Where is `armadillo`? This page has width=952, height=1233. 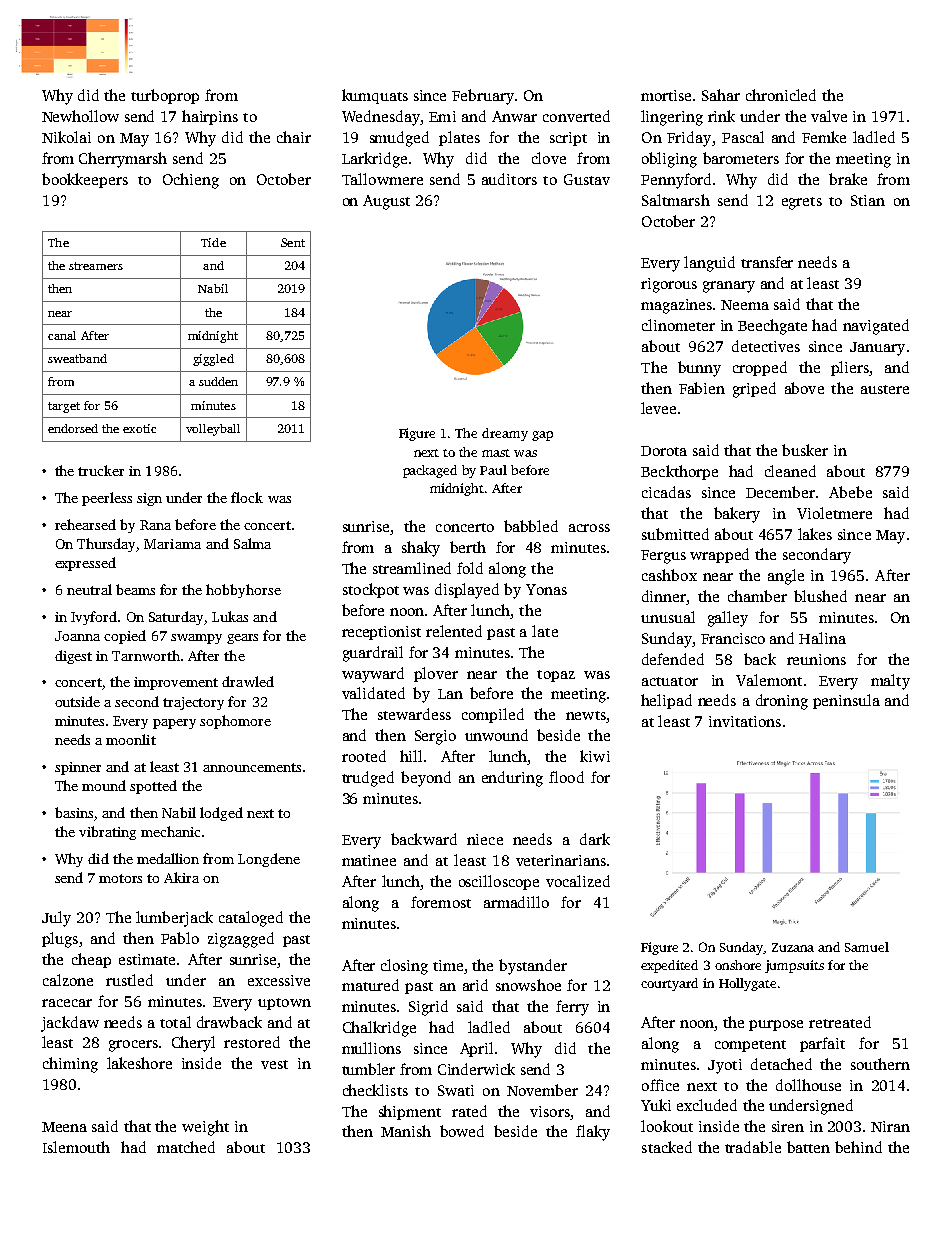
armadillo is located at coordinates (516, 902).
